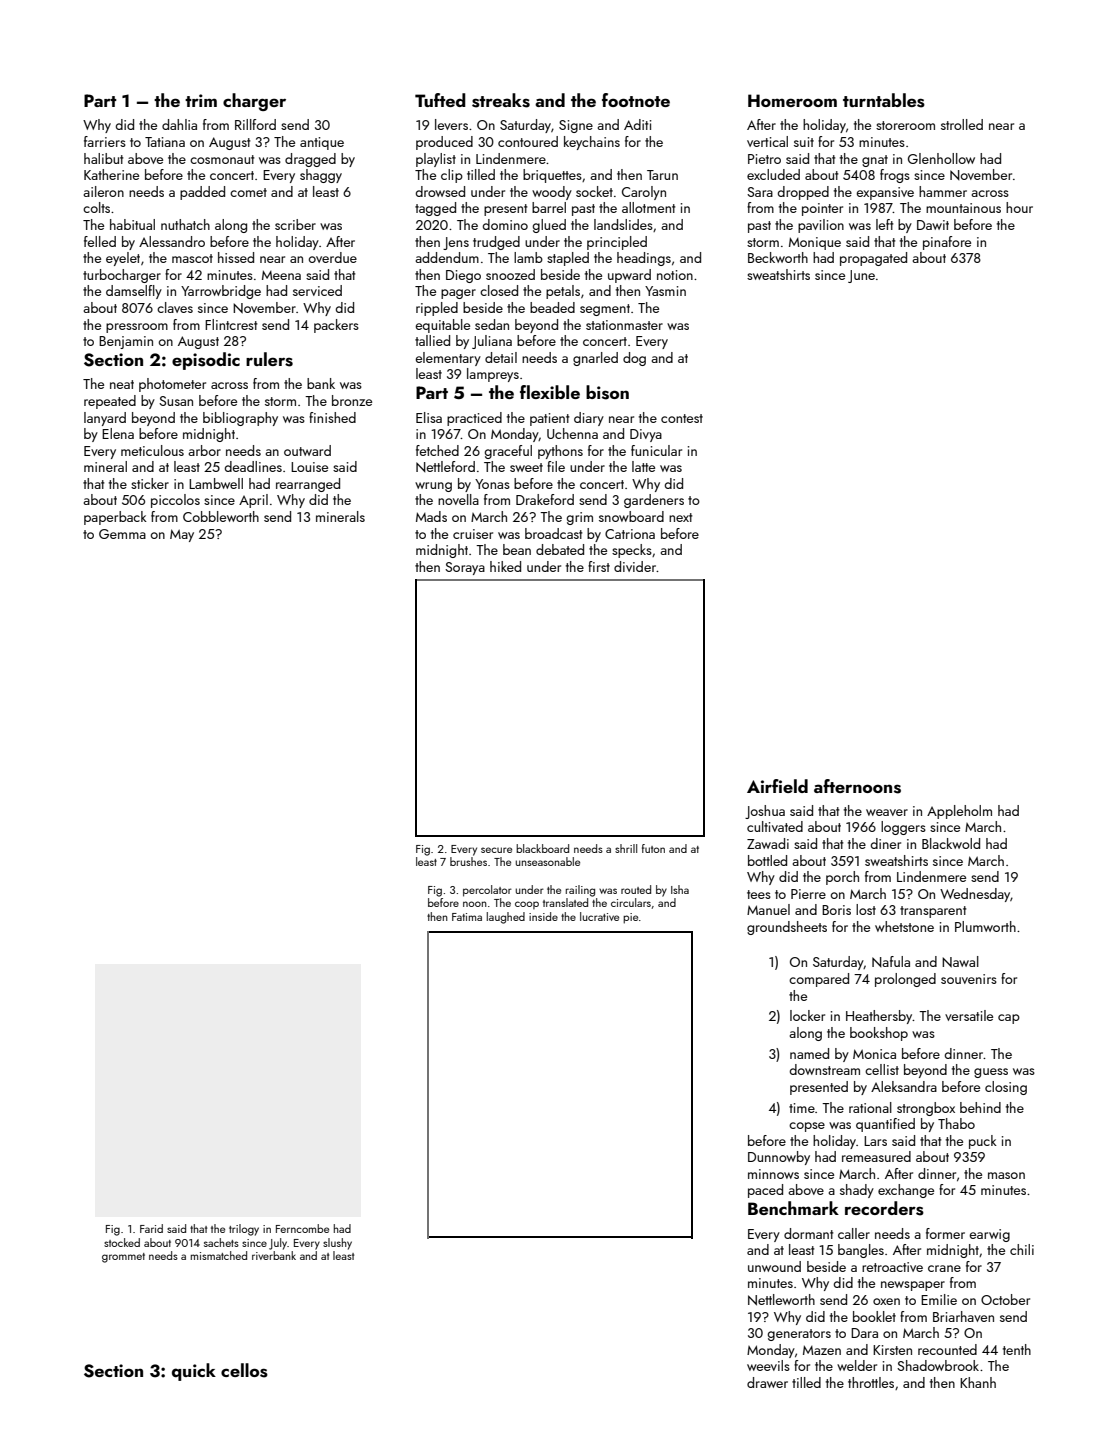 The height and width of the document is (1449, 1120). I want to click on futon, so click(653, 848).
